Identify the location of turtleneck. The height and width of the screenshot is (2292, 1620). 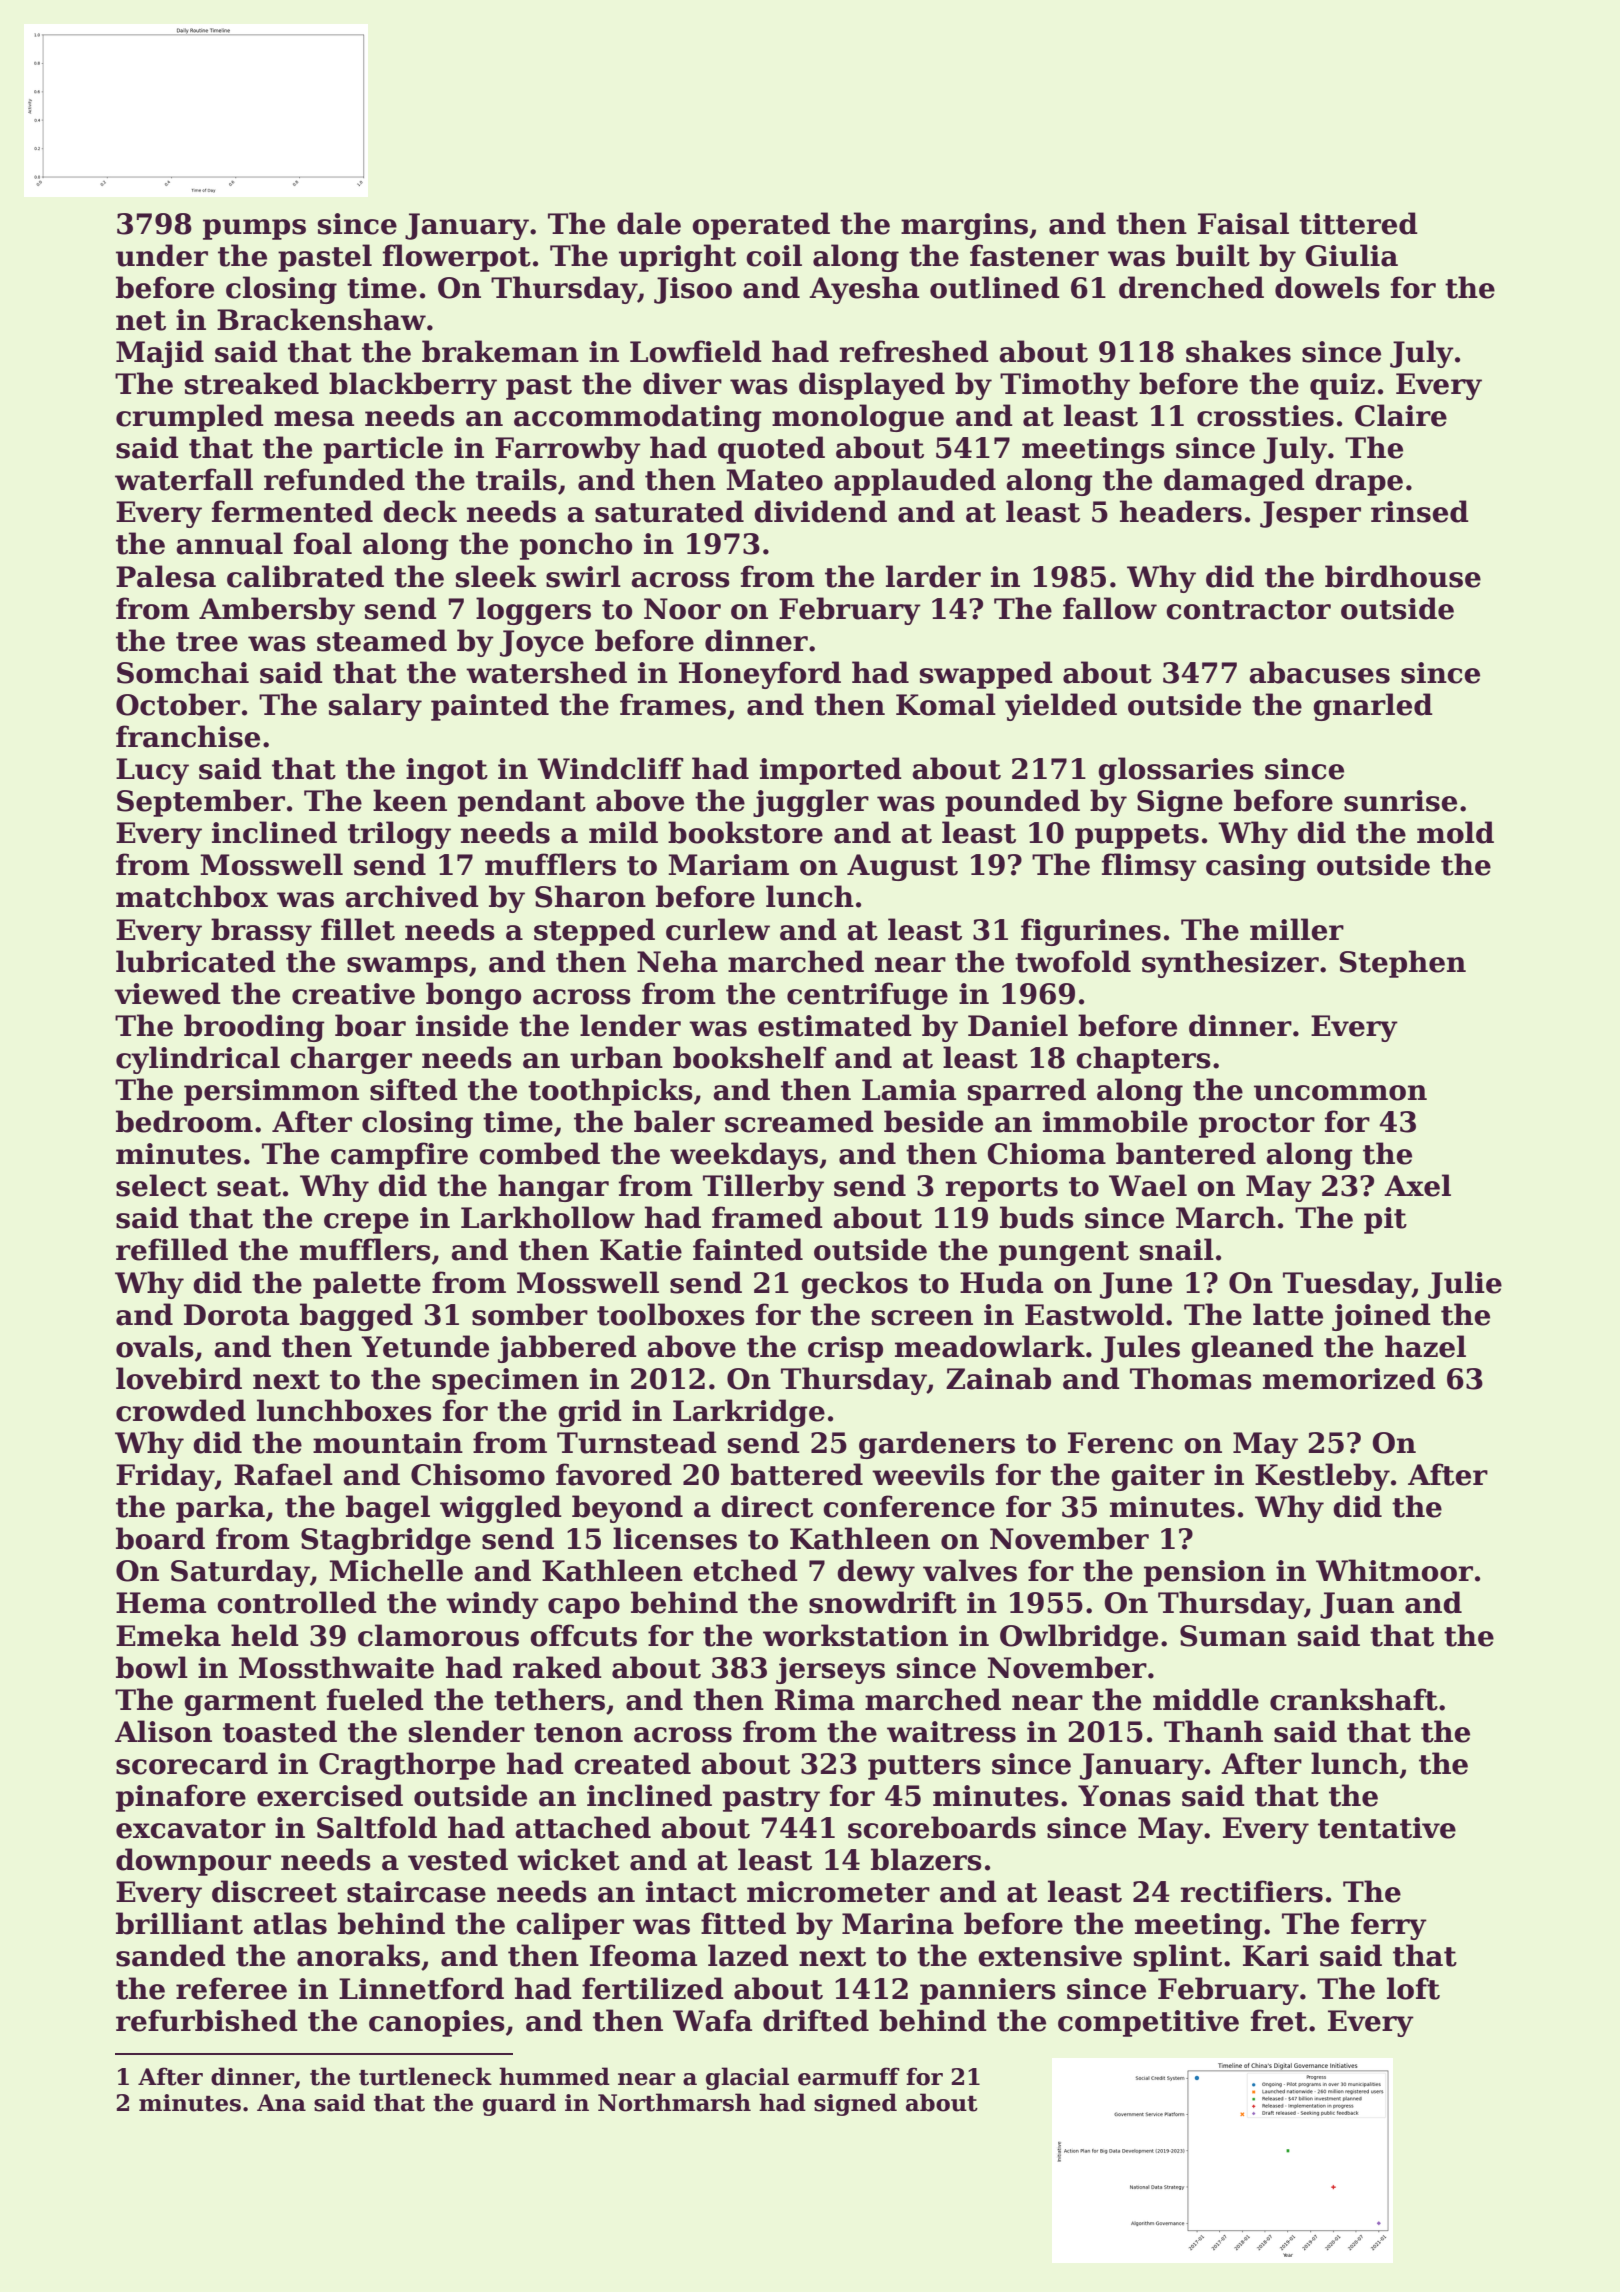
(425, 2076).
